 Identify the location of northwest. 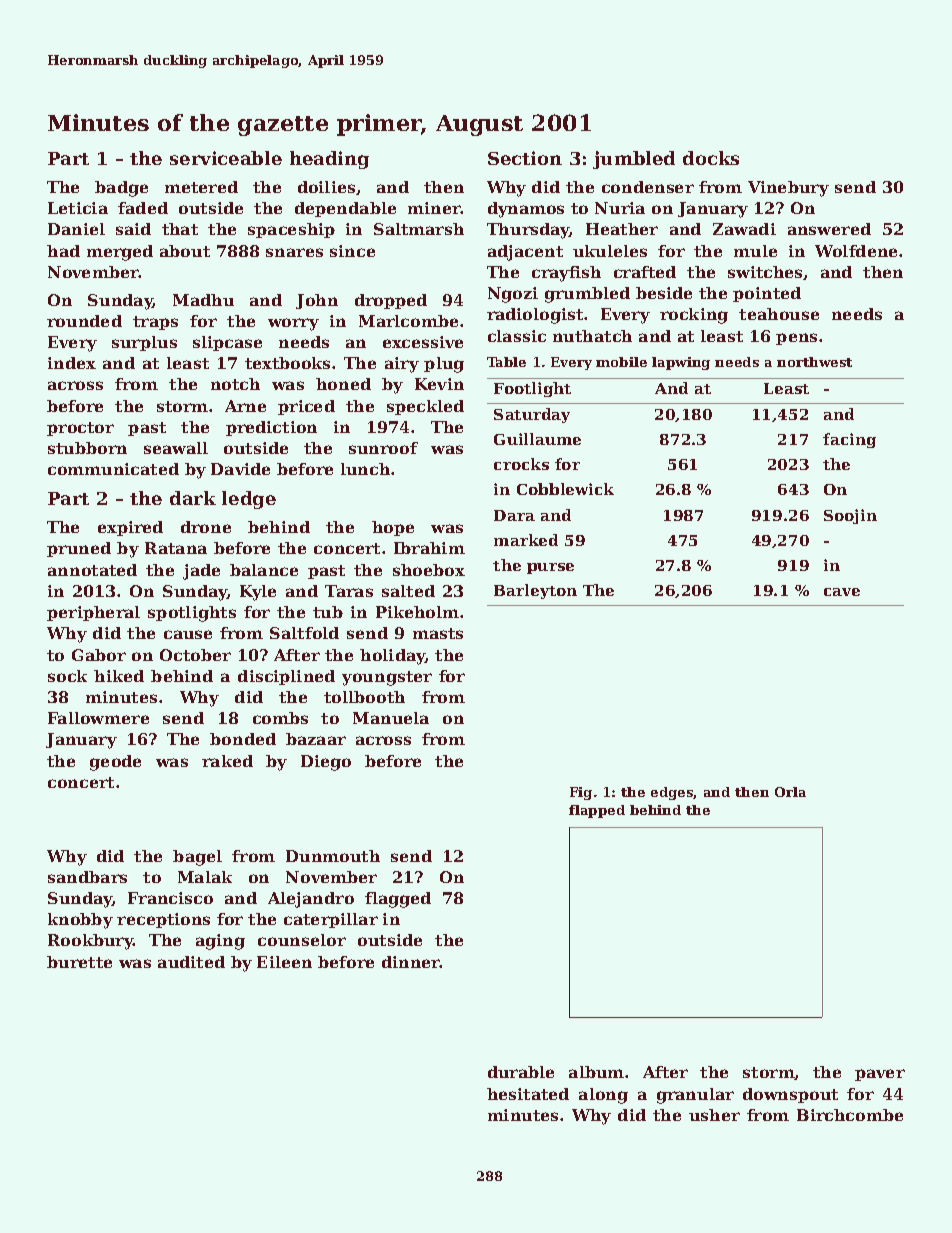
(814, 362).
